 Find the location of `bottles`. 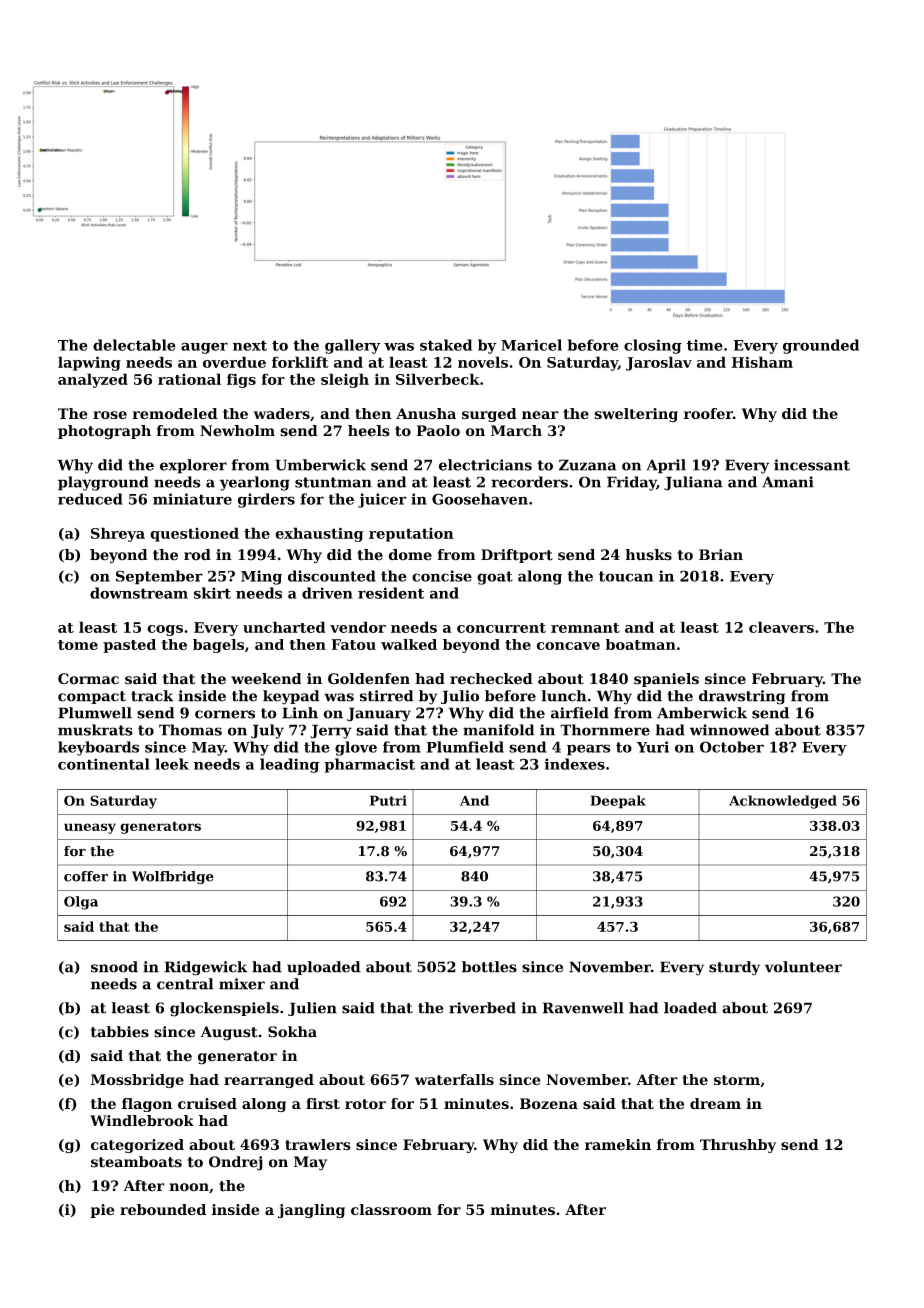

bottles is located at coordinates (489, 967).
